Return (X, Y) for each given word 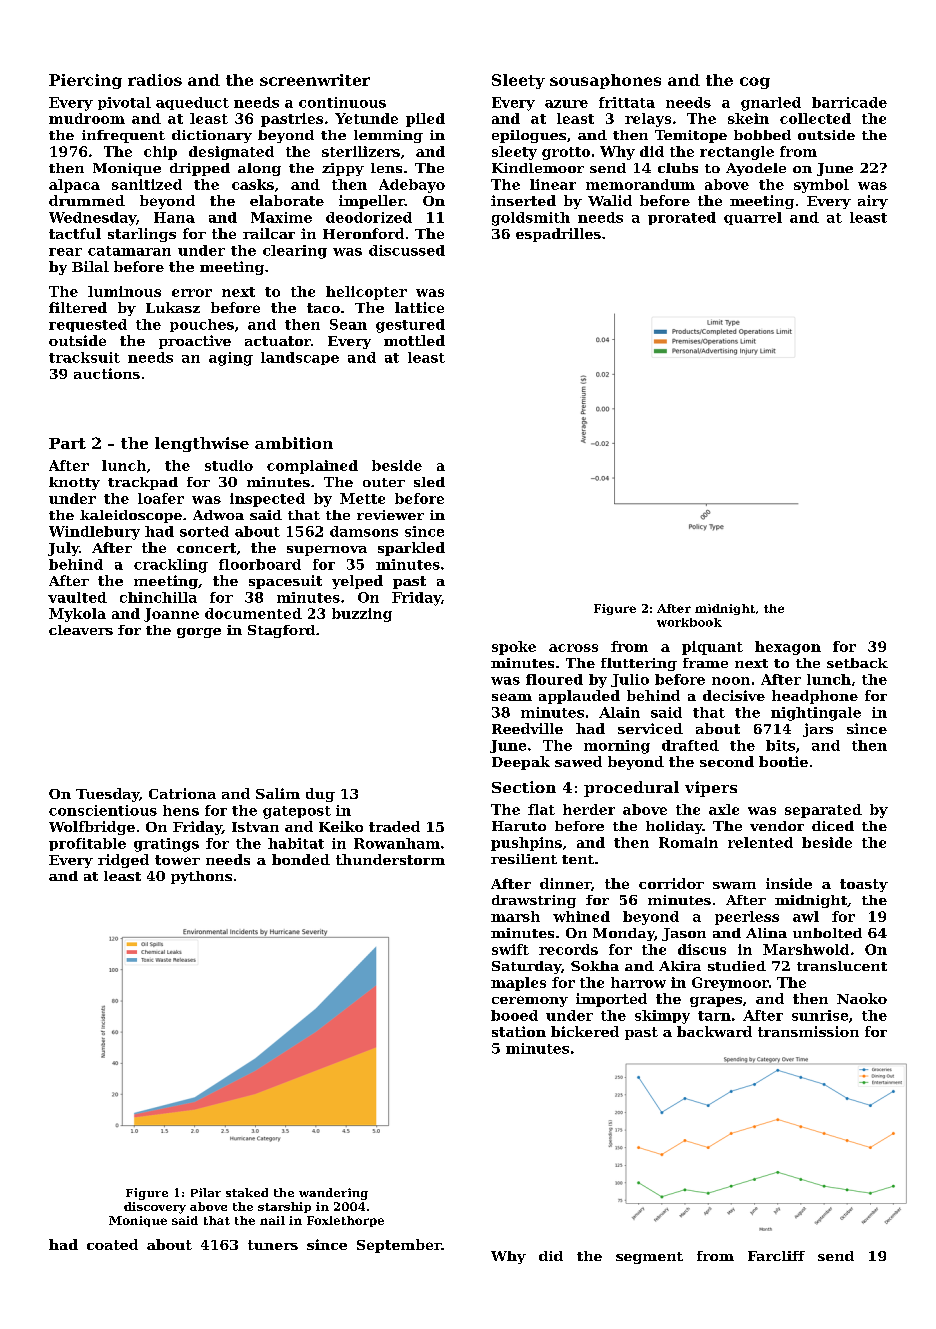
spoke (514, 648)
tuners (273, 1245)
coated (112, 1244)
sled (429, 482)
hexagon (788, 648)
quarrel (753, 218)
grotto (566, 153)
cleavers (81, 630)
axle (724, 809)
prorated (682, 218)
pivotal (124, 103)
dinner (565, 883)
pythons (201, 877)
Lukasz (173, 307)
